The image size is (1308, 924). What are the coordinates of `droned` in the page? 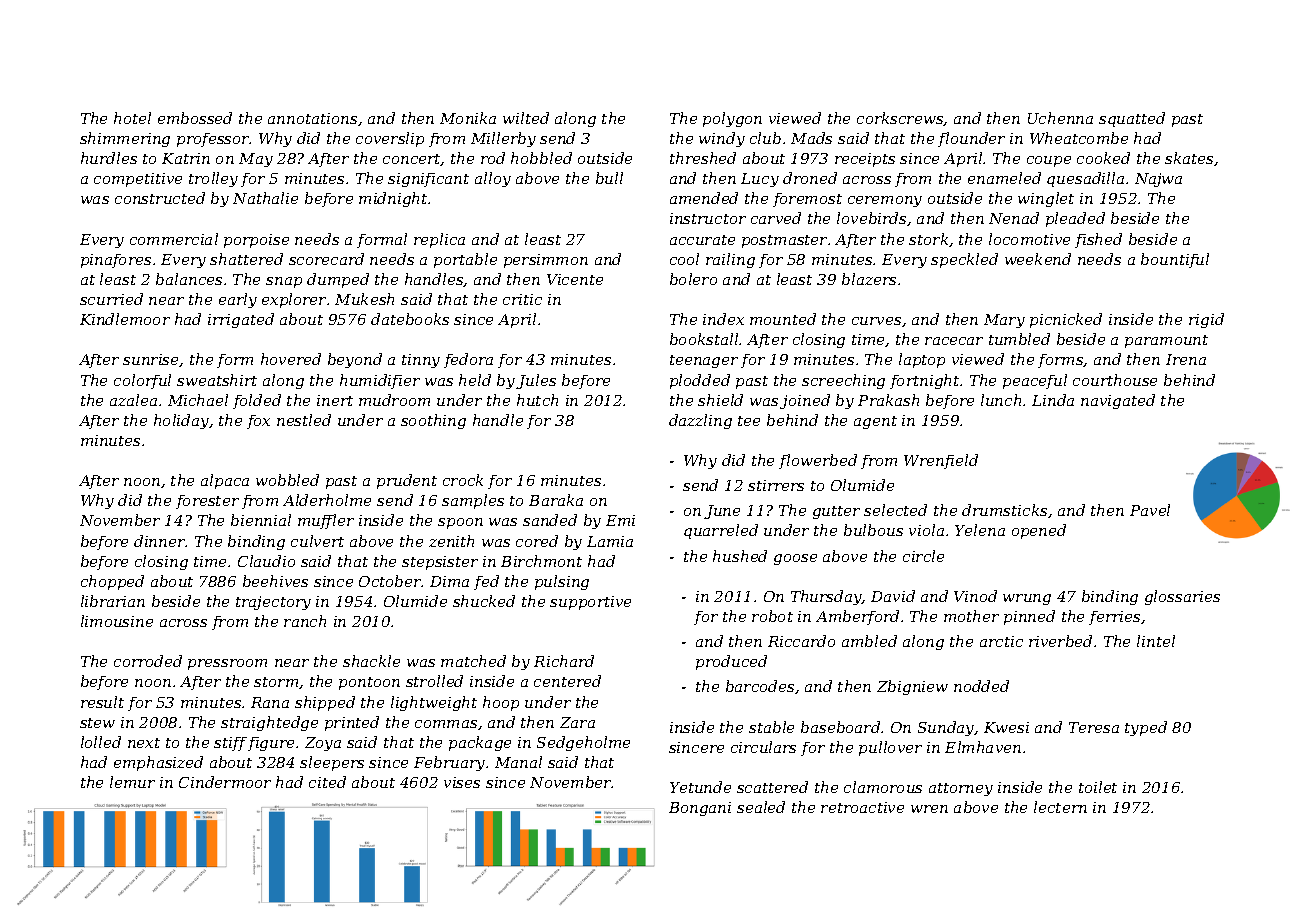 It's located at (810, 178).
